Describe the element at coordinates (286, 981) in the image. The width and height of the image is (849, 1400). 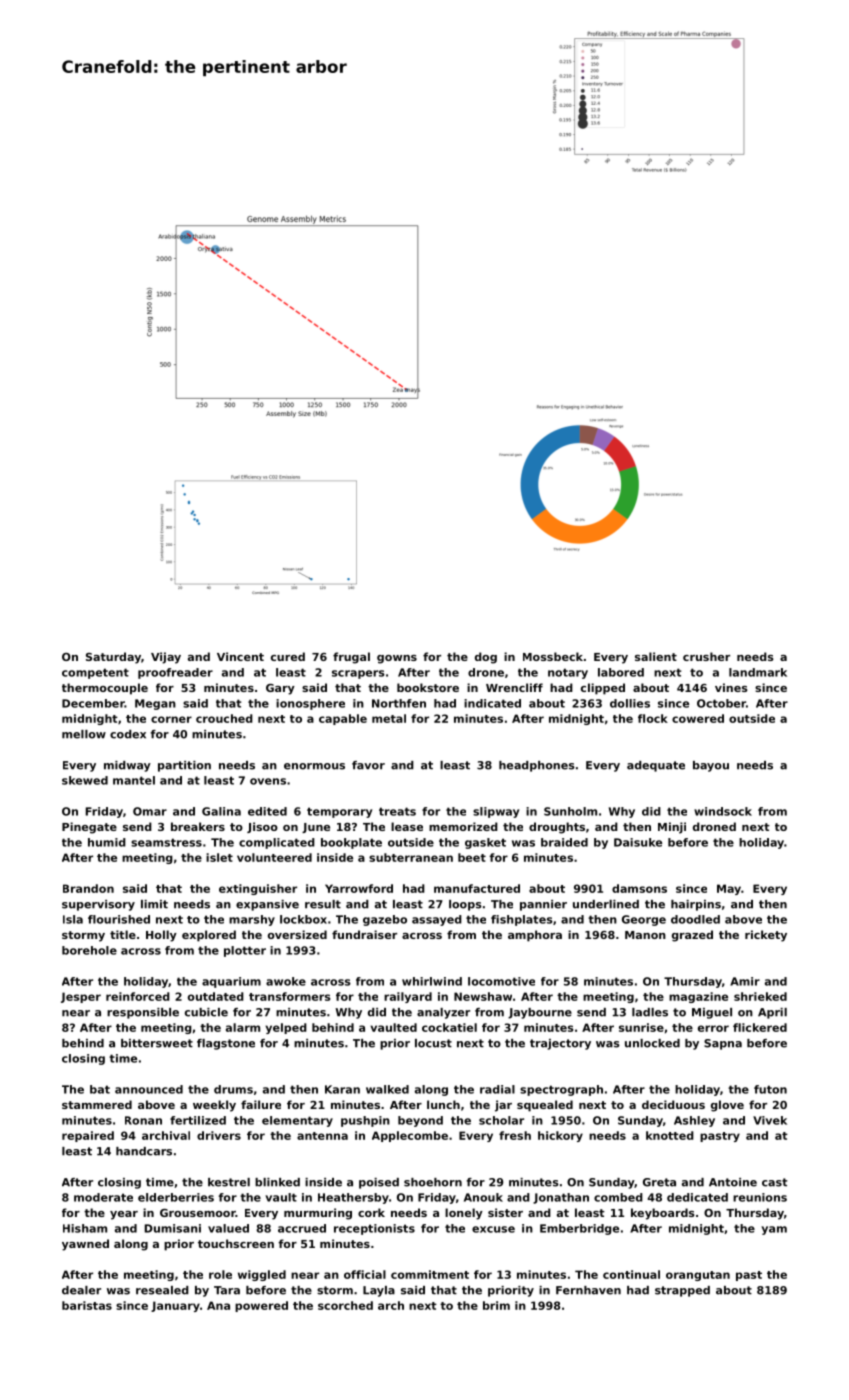
I see `awoke` at that location.
